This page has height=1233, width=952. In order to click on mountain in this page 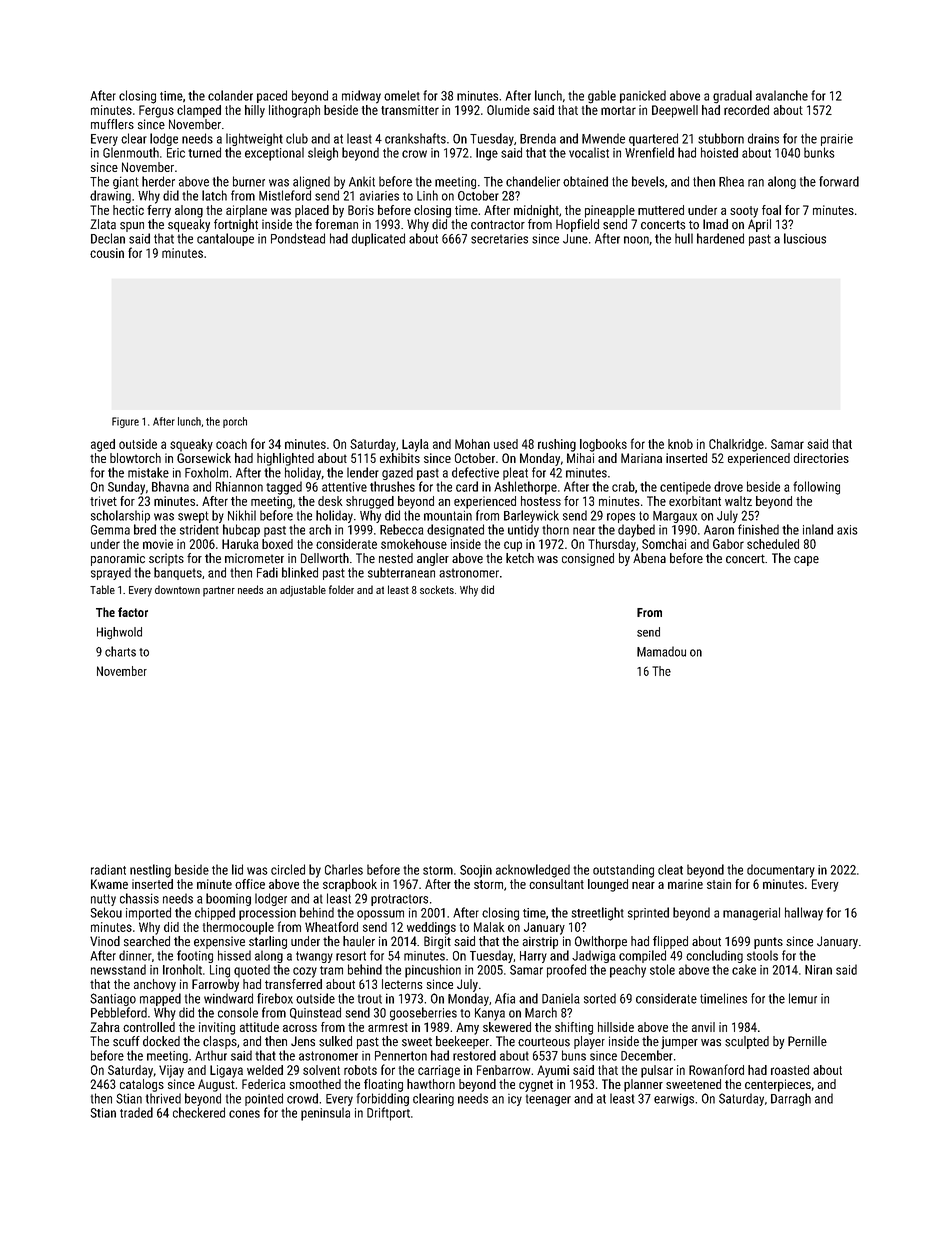, I will do `click(448, 515)`.
